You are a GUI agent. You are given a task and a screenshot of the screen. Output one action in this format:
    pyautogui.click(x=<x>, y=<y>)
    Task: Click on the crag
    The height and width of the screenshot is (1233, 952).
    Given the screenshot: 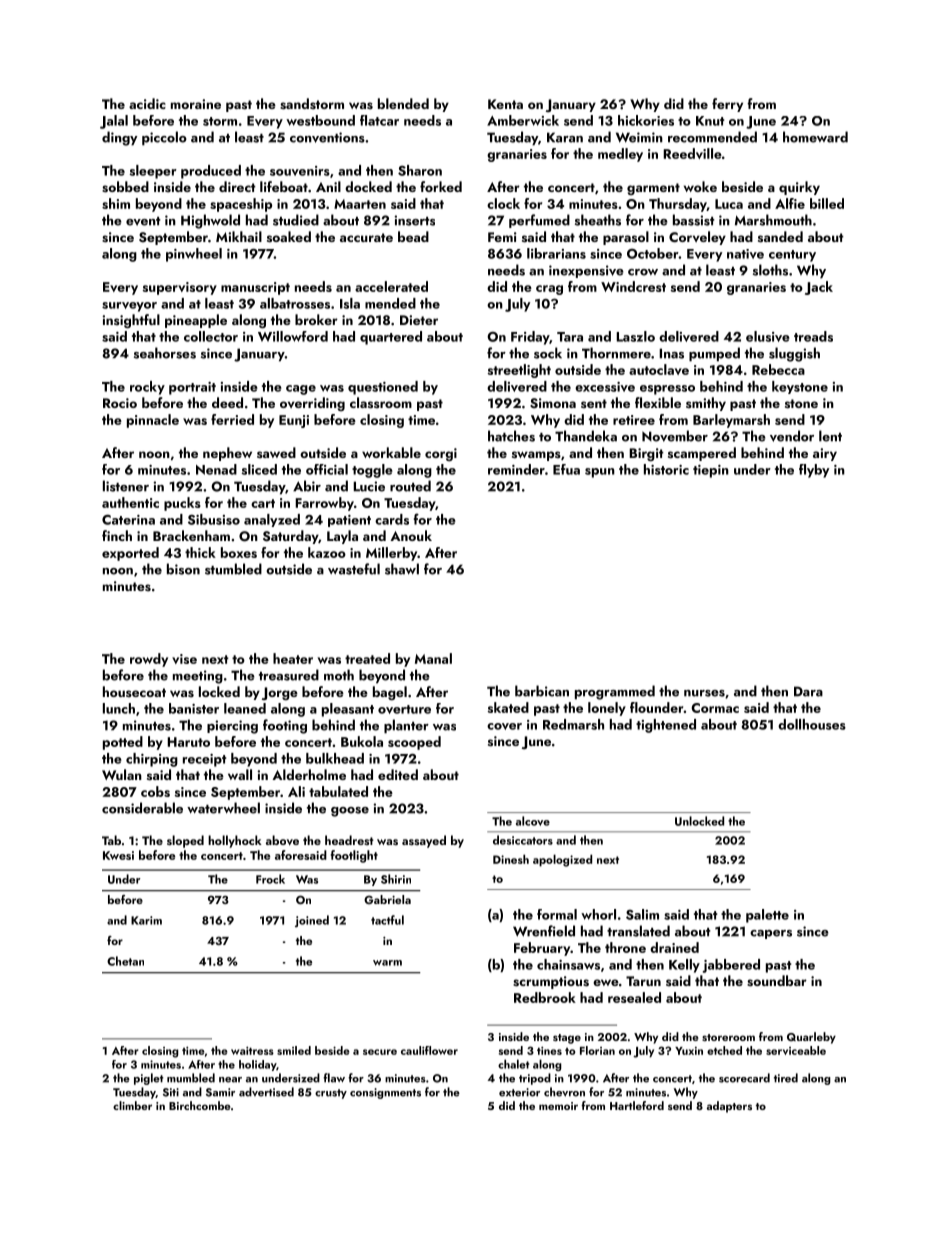 What is the action you would take?
    pyautogui.click(x=549, y=290)
